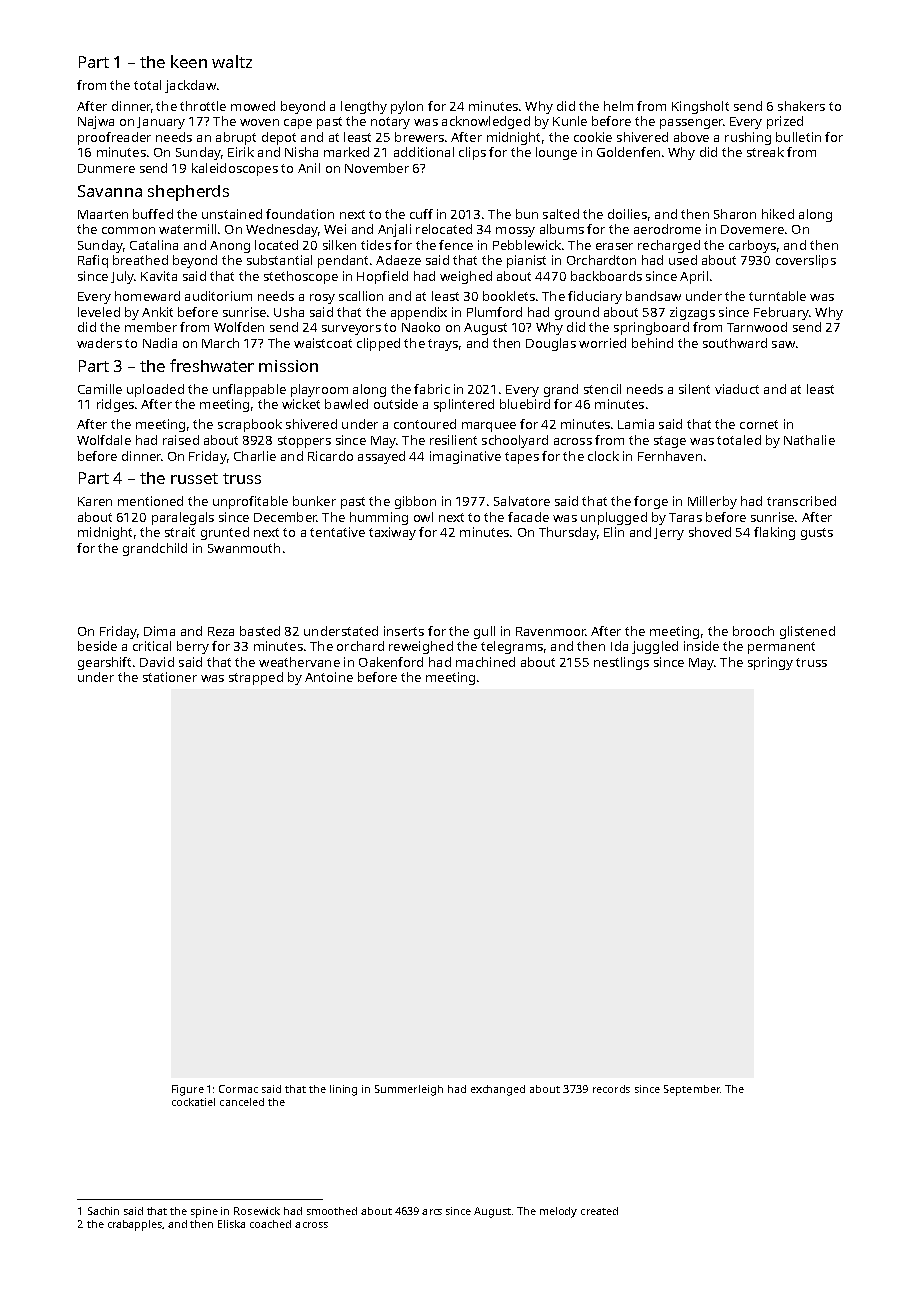 Image resolution: width=924 pixels, height=1308 pixels. Describe the element at coordinates (407, 107) in the page. I see `pylon` at that location.
